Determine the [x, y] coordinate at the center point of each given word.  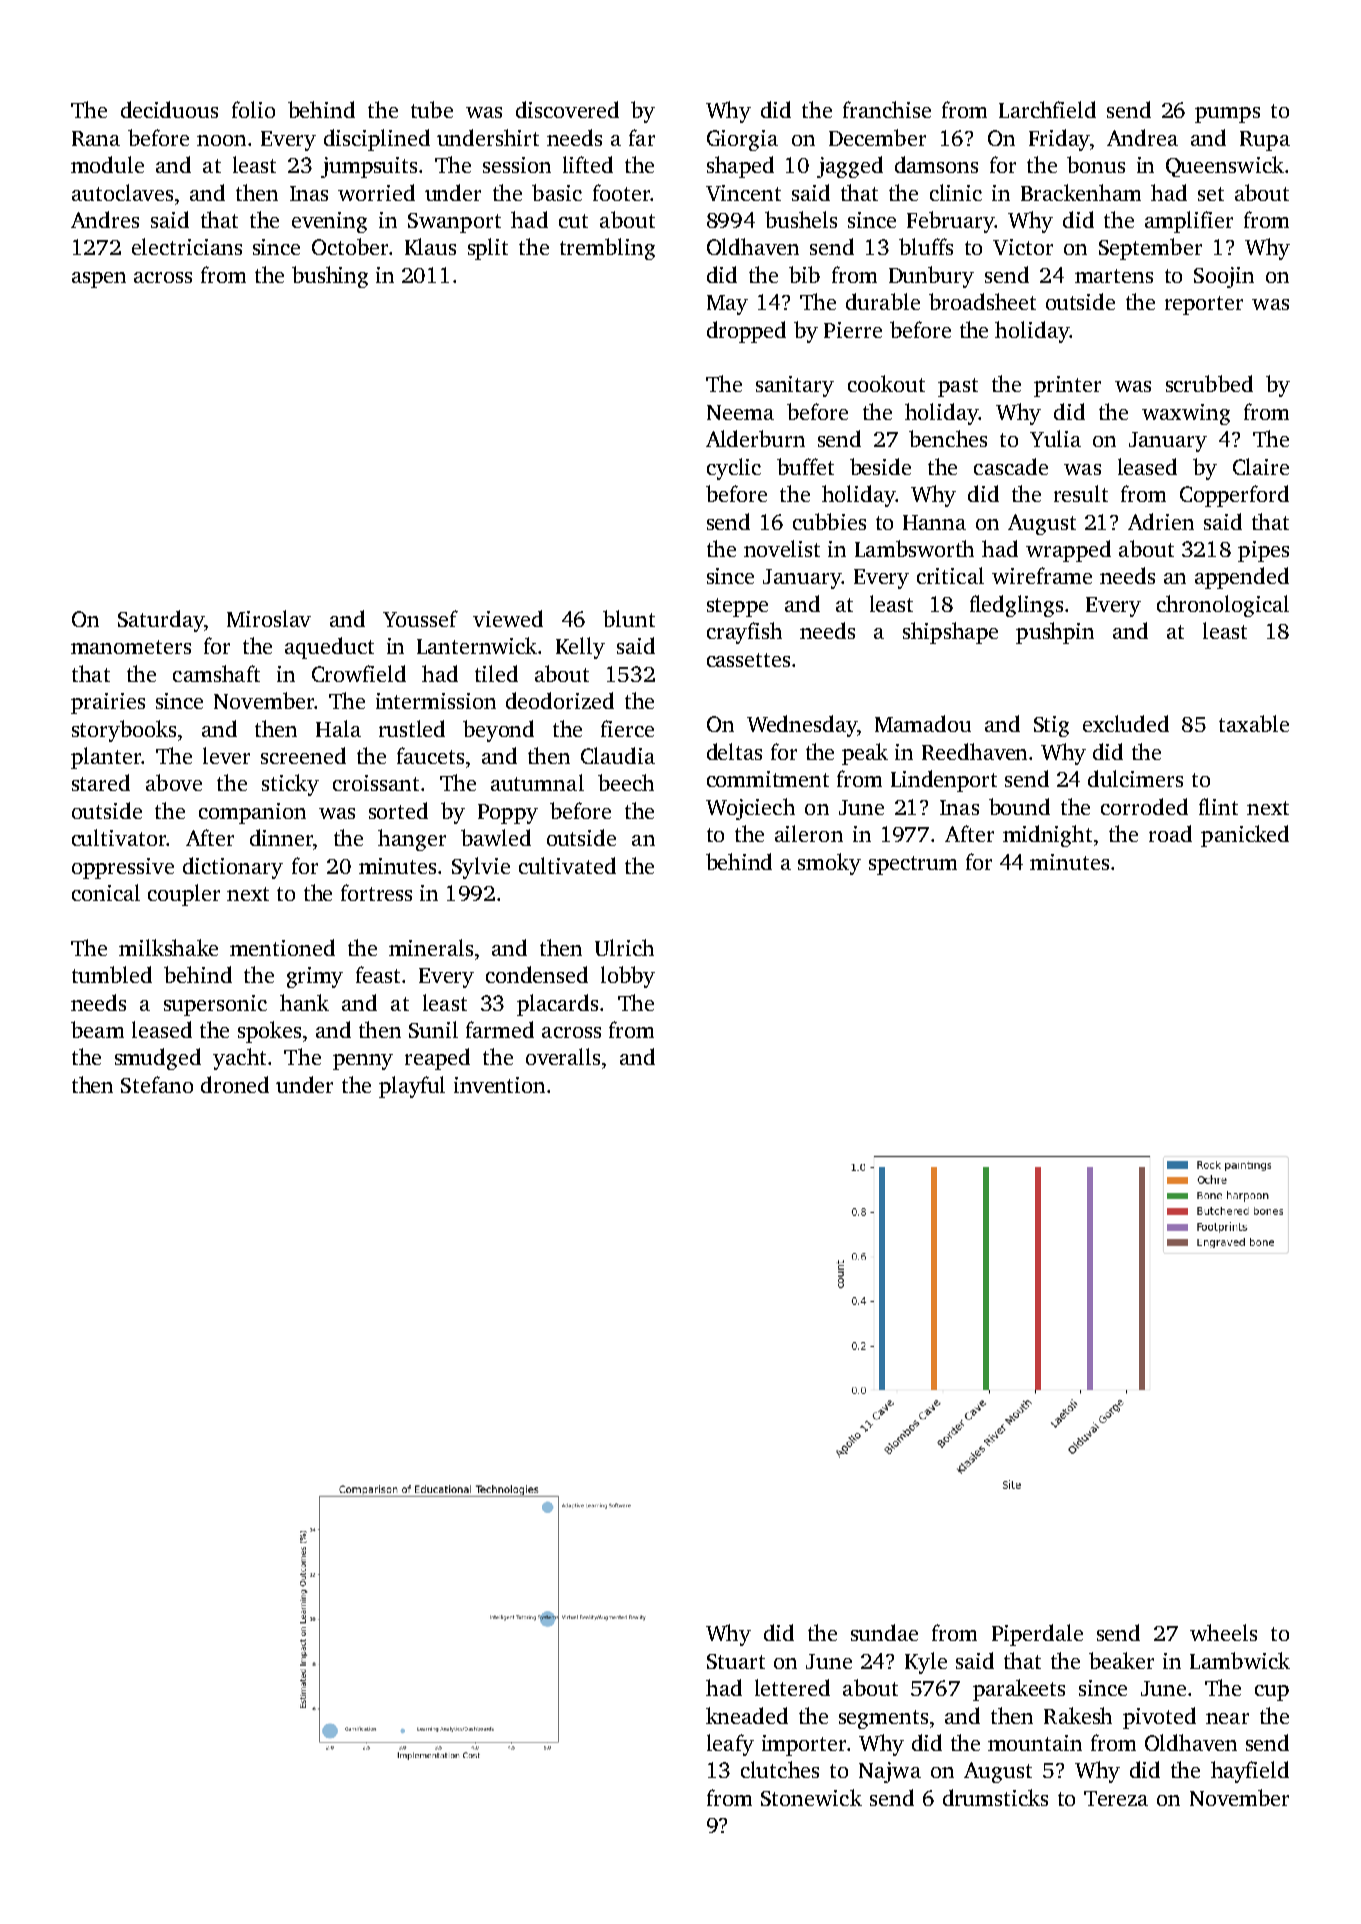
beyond [498, 731]
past [958, 387]
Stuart [736, 1661]
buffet [805, 466]
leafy [730, 1745]
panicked [1245, 836]
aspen [99, 280]
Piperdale [1037, 1635]
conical [106, 892]
